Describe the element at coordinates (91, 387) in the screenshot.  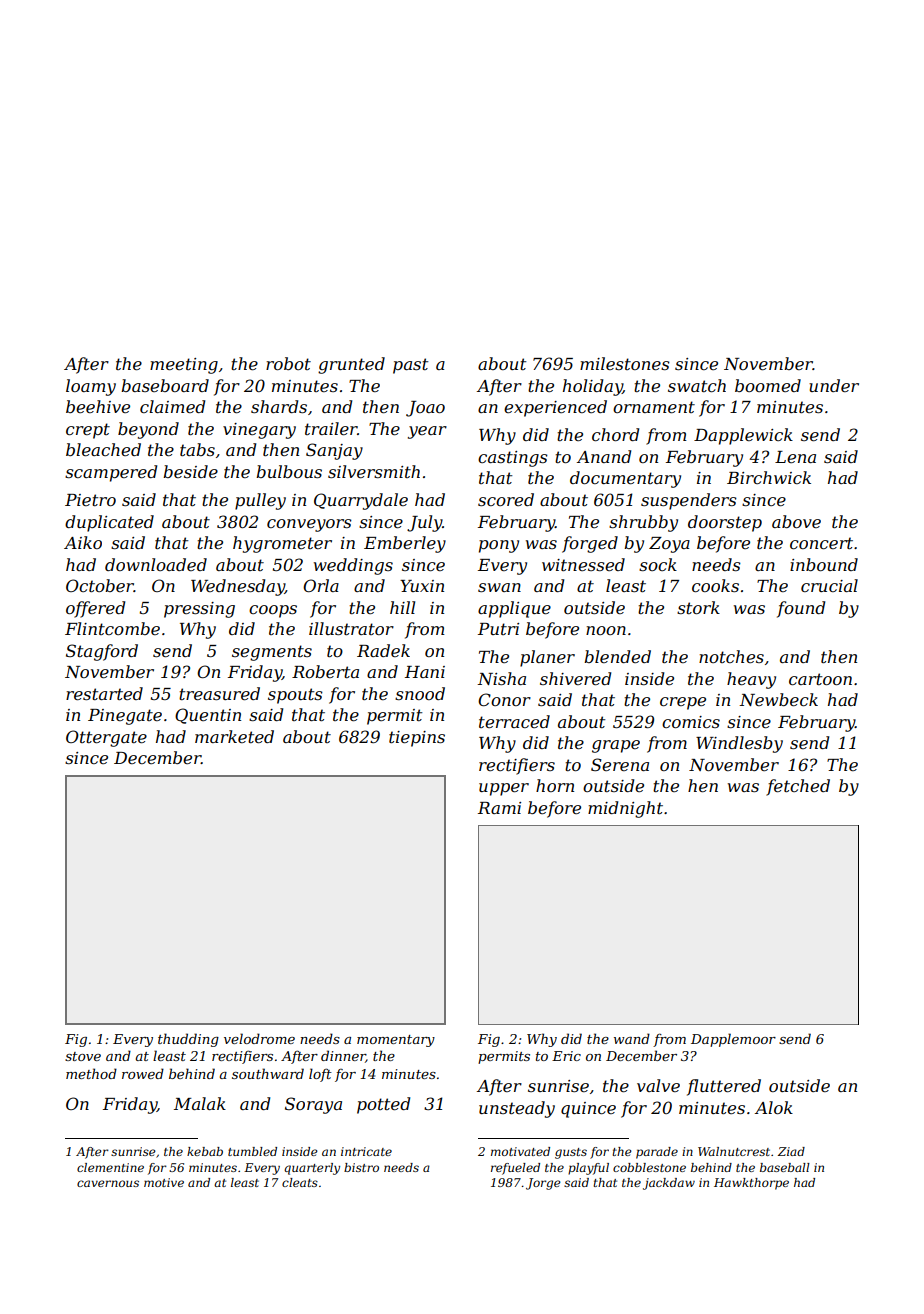
I see `loamy` at that location.
